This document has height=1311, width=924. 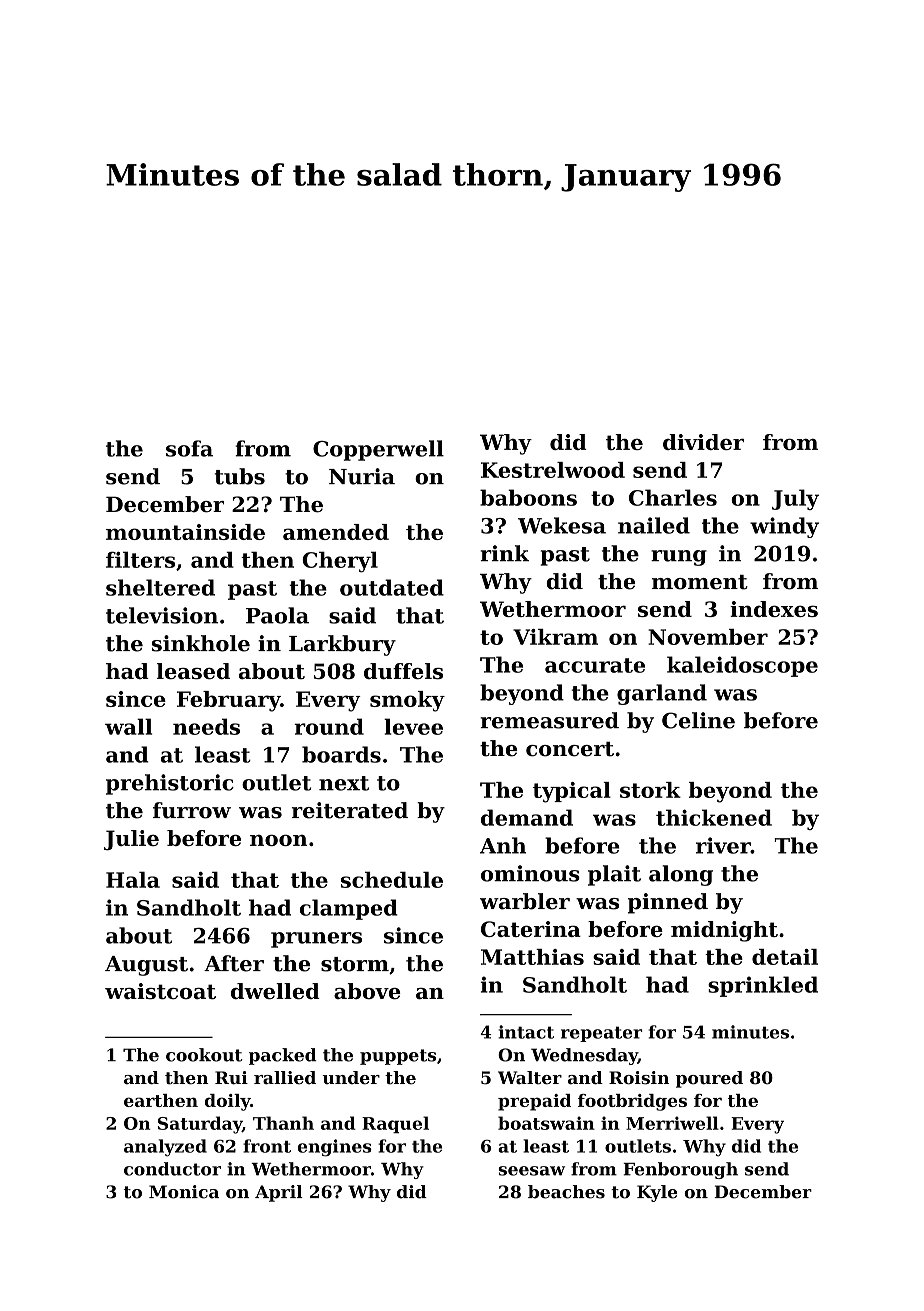 What do you see at coordinates (355, 964) in the document?
I see `storm` at bounding box center [355, 964].
